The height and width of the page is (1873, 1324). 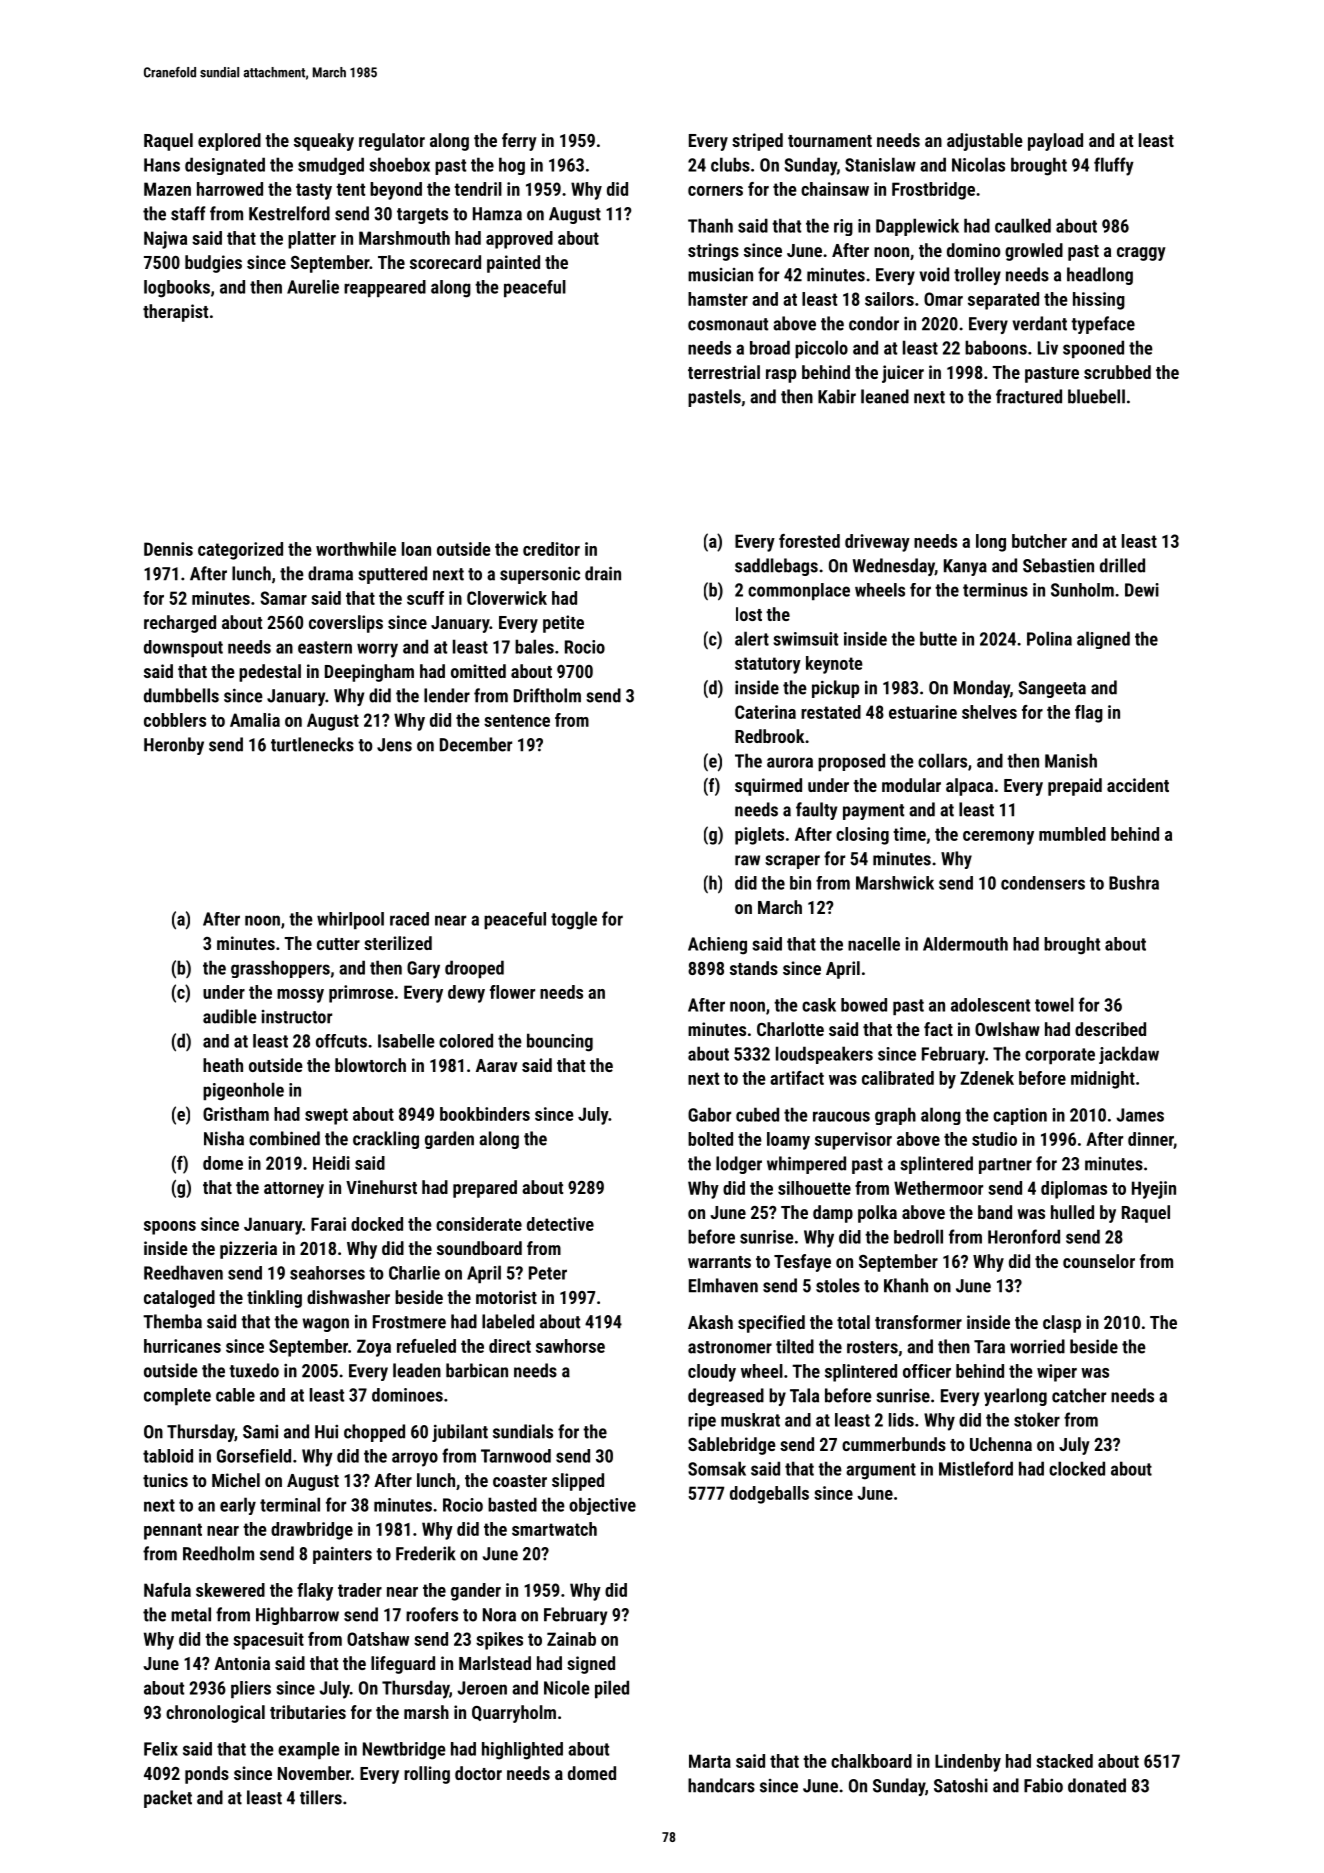 I want to click on Bushra, so click(x=1134, y=882).
